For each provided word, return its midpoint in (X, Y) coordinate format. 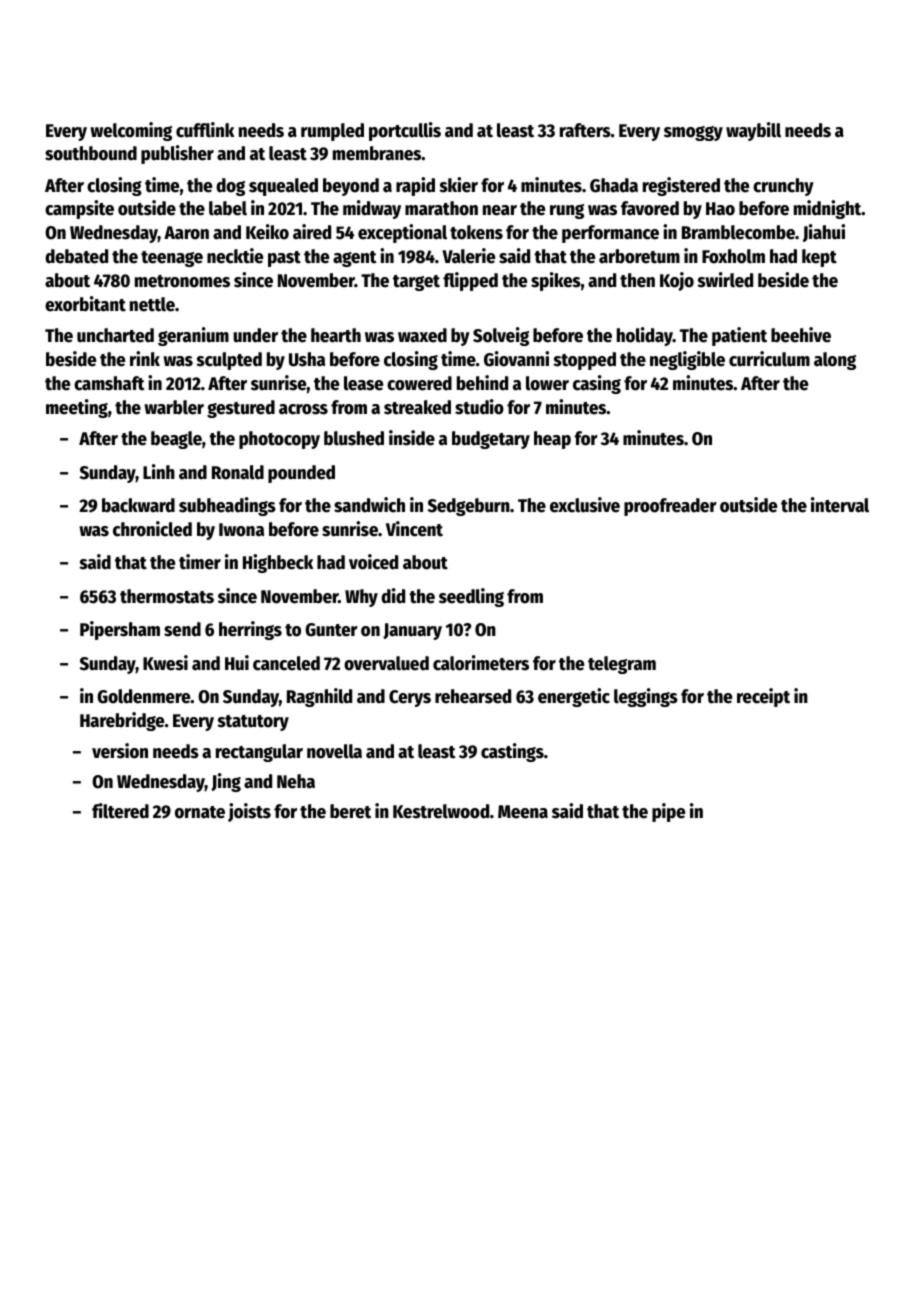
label (228, 208)
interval (840, 505)
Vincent (414, 529)
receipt (763, 697)
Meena (523, 812)
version (120, 751)
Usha (307, 359)
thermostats (167, 596)
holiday (645, 336)
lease (363, 383)
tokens (476, 232)
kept (819, 258)
